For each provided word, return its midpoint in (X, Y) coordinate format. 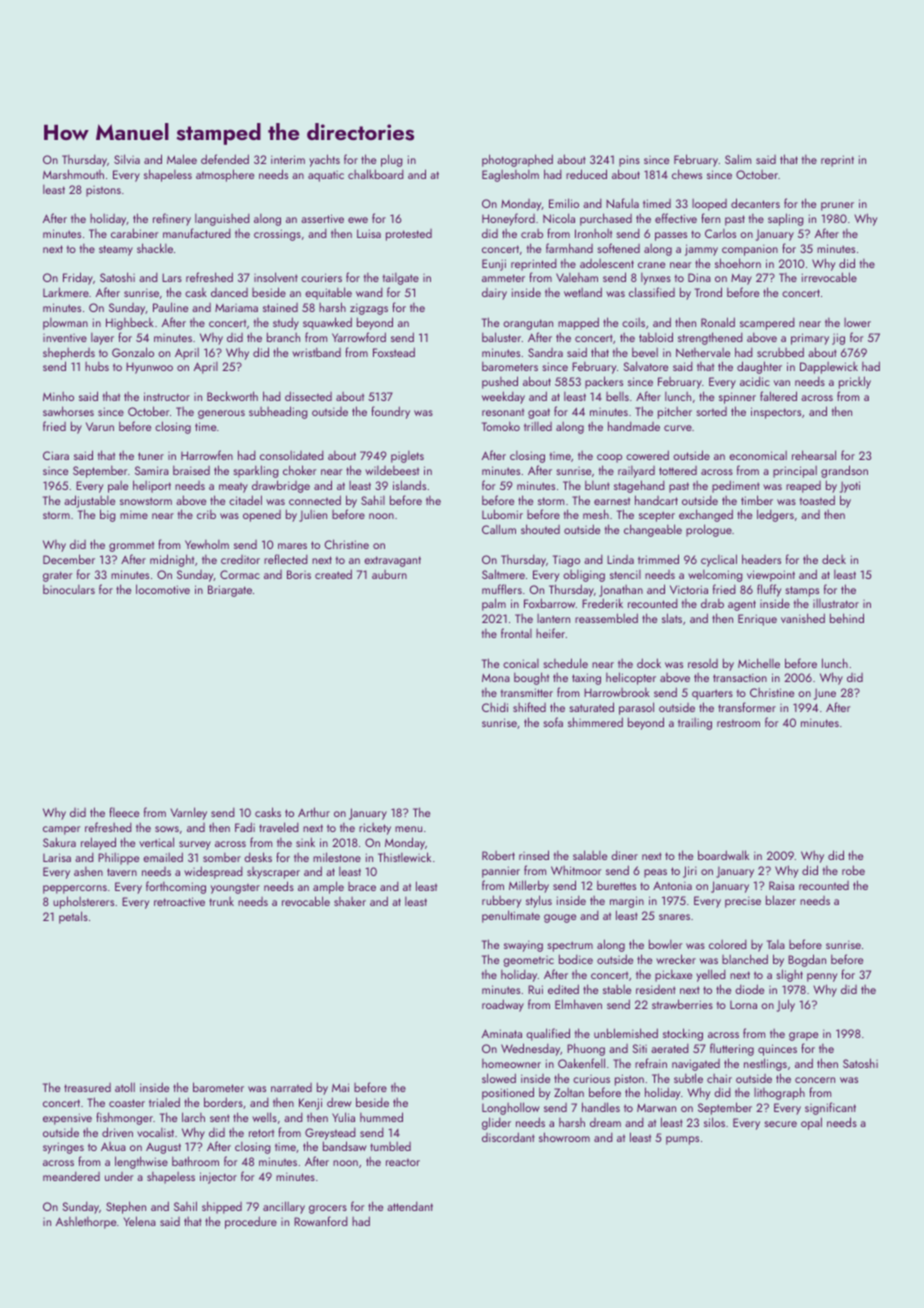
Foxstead (394, 352)
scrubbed (780, 352)
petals (73, 917)
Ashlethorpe (86, 1223)
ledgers (775, 515)
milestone (337, 857)
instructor (167, 396)
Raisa (781, 885)
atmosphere (225, 175)
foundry (390, 412)
